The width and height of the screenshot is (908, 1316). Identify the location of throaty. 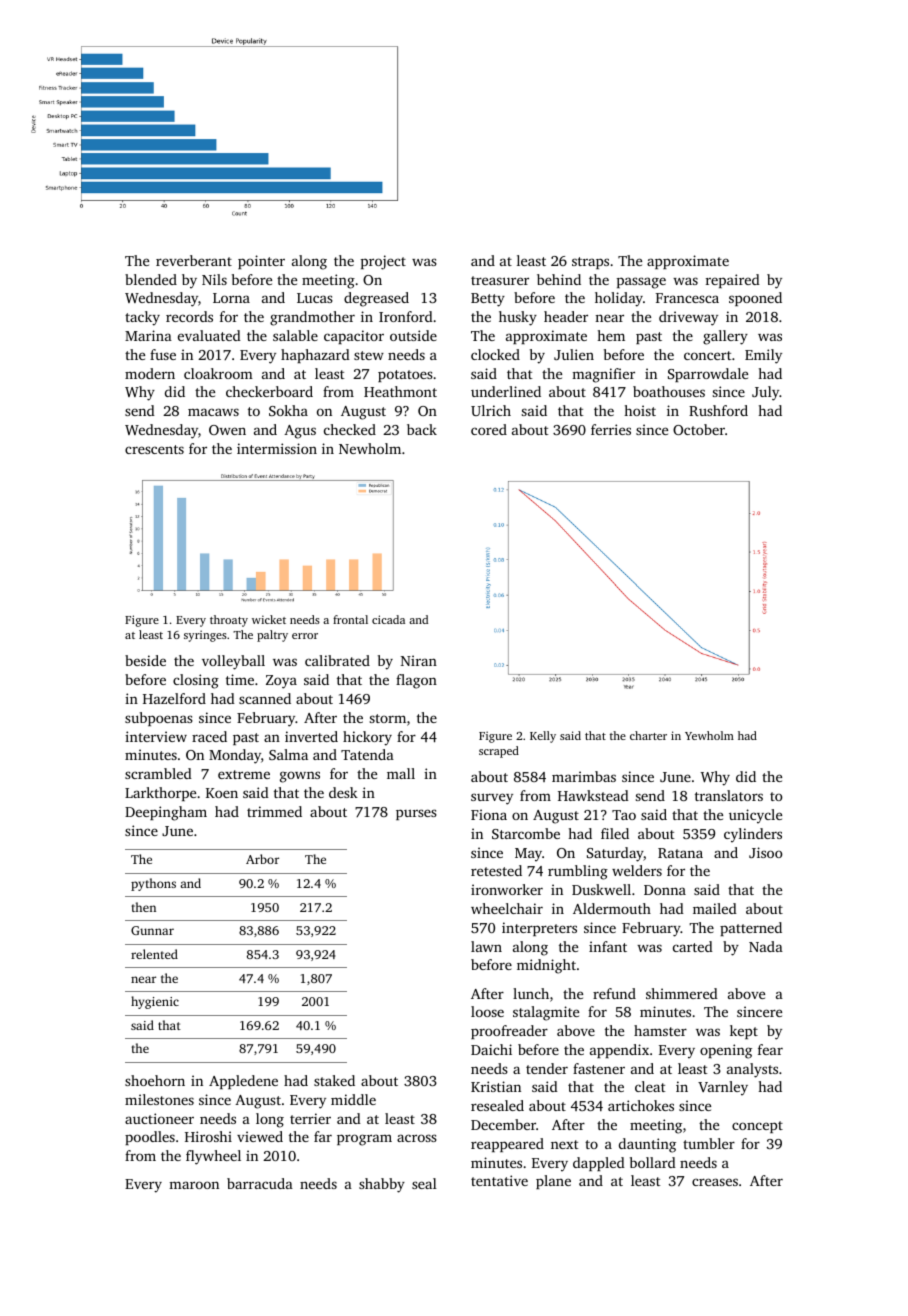
(229, 621).
